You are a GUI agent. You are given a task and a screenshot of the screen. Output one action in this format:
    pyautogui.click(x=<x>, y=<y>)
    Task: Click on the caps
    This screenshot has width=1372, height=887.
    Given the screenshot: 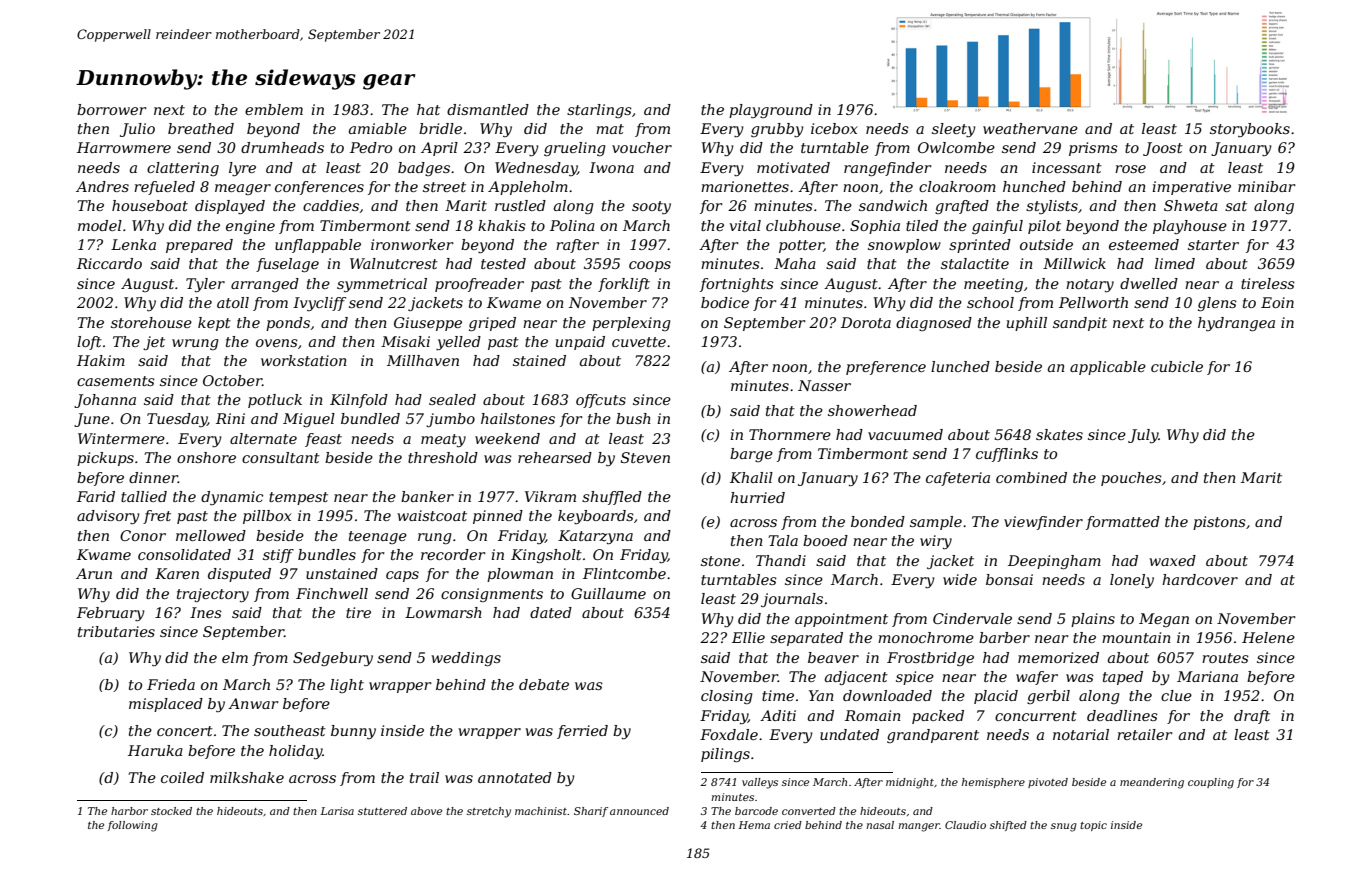 What is the action you would take?
    pyautogui.click(x=402, y=576)
